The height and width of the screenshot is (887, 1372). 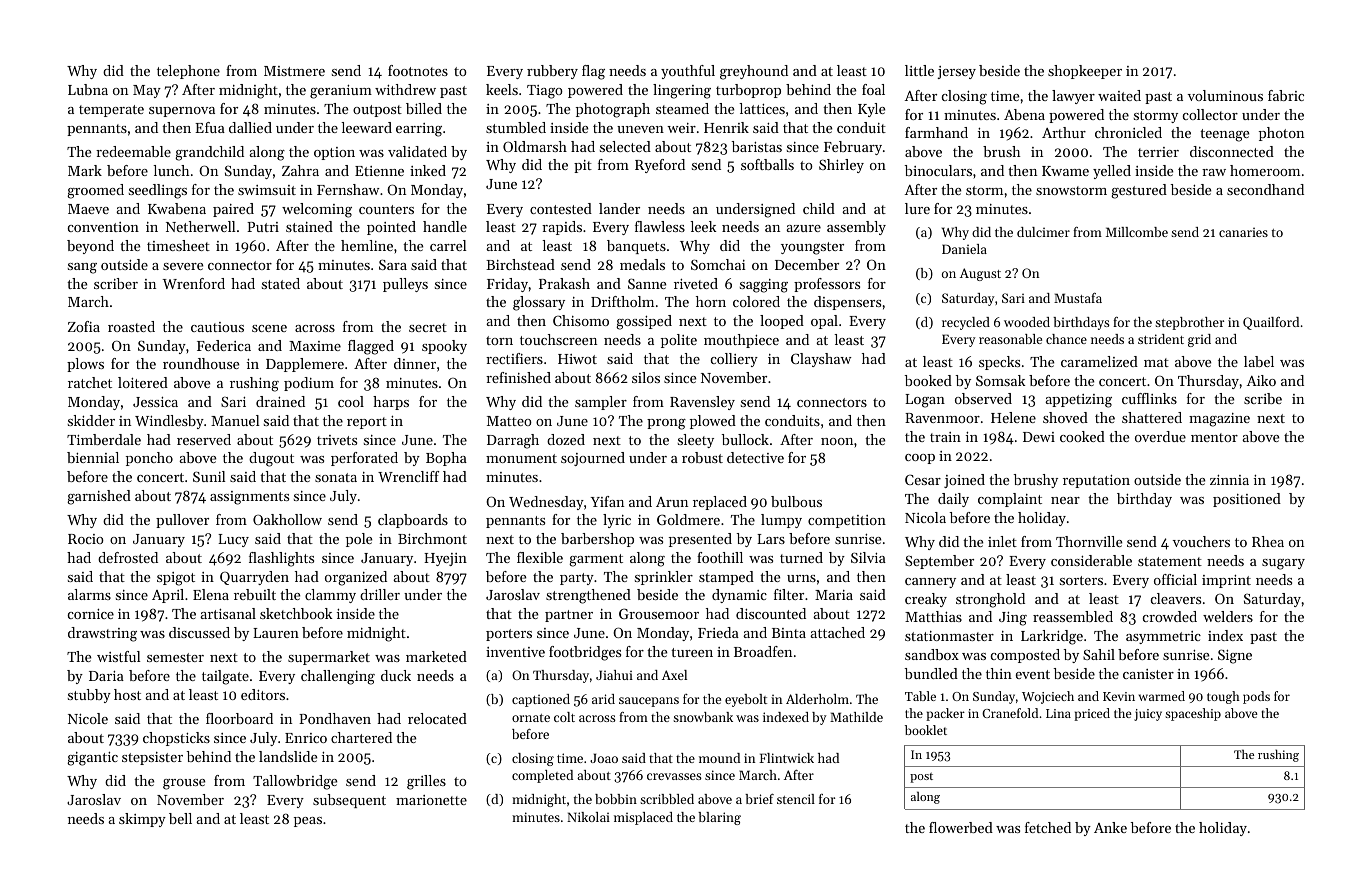 What do you see at coordinates (552, 72) in the screenshot?
I see `rubbery` at bounding box center [552, 72].
